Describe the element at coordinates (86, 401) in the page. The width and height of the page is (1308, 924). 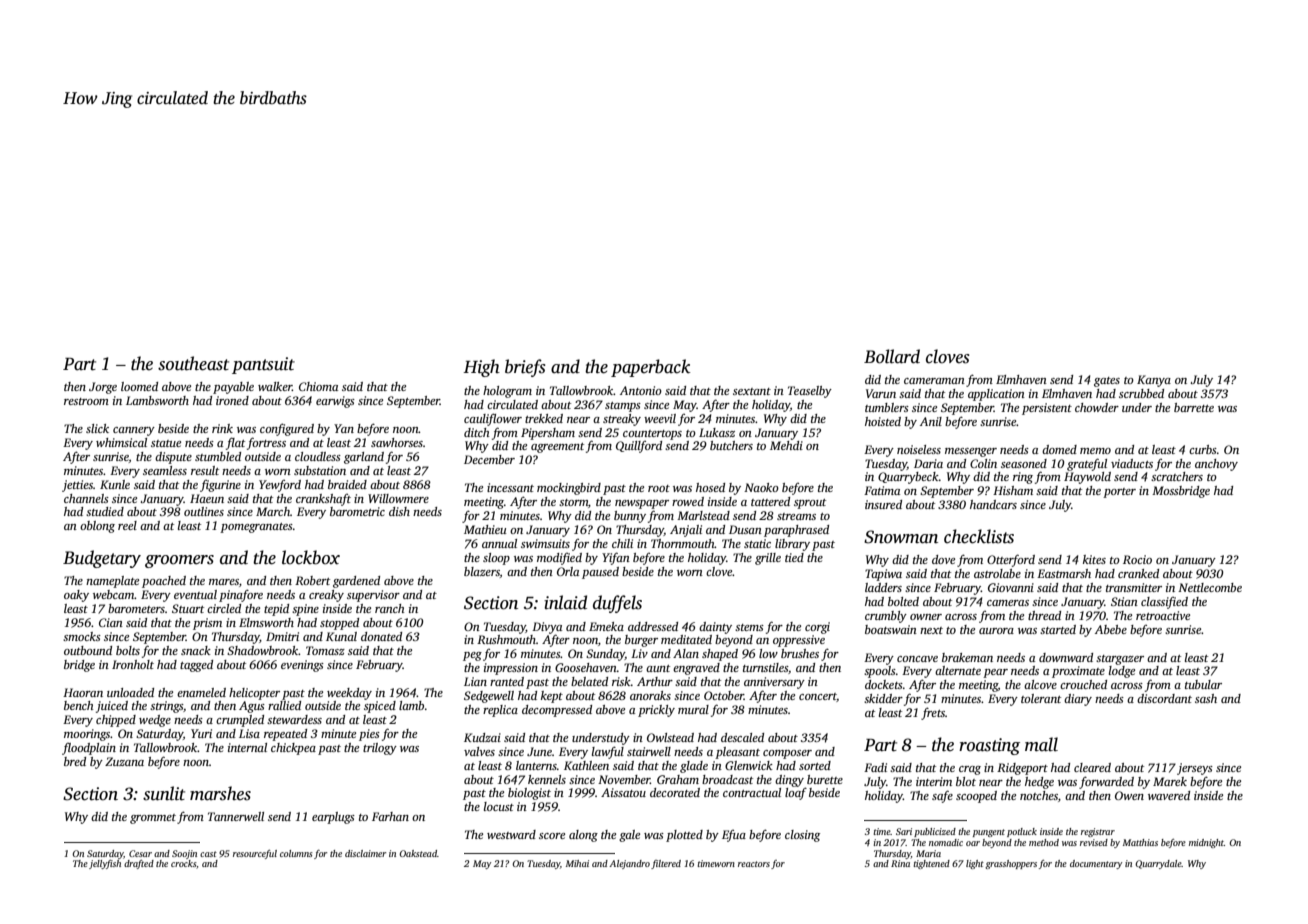
I see `restroom` at that location.
